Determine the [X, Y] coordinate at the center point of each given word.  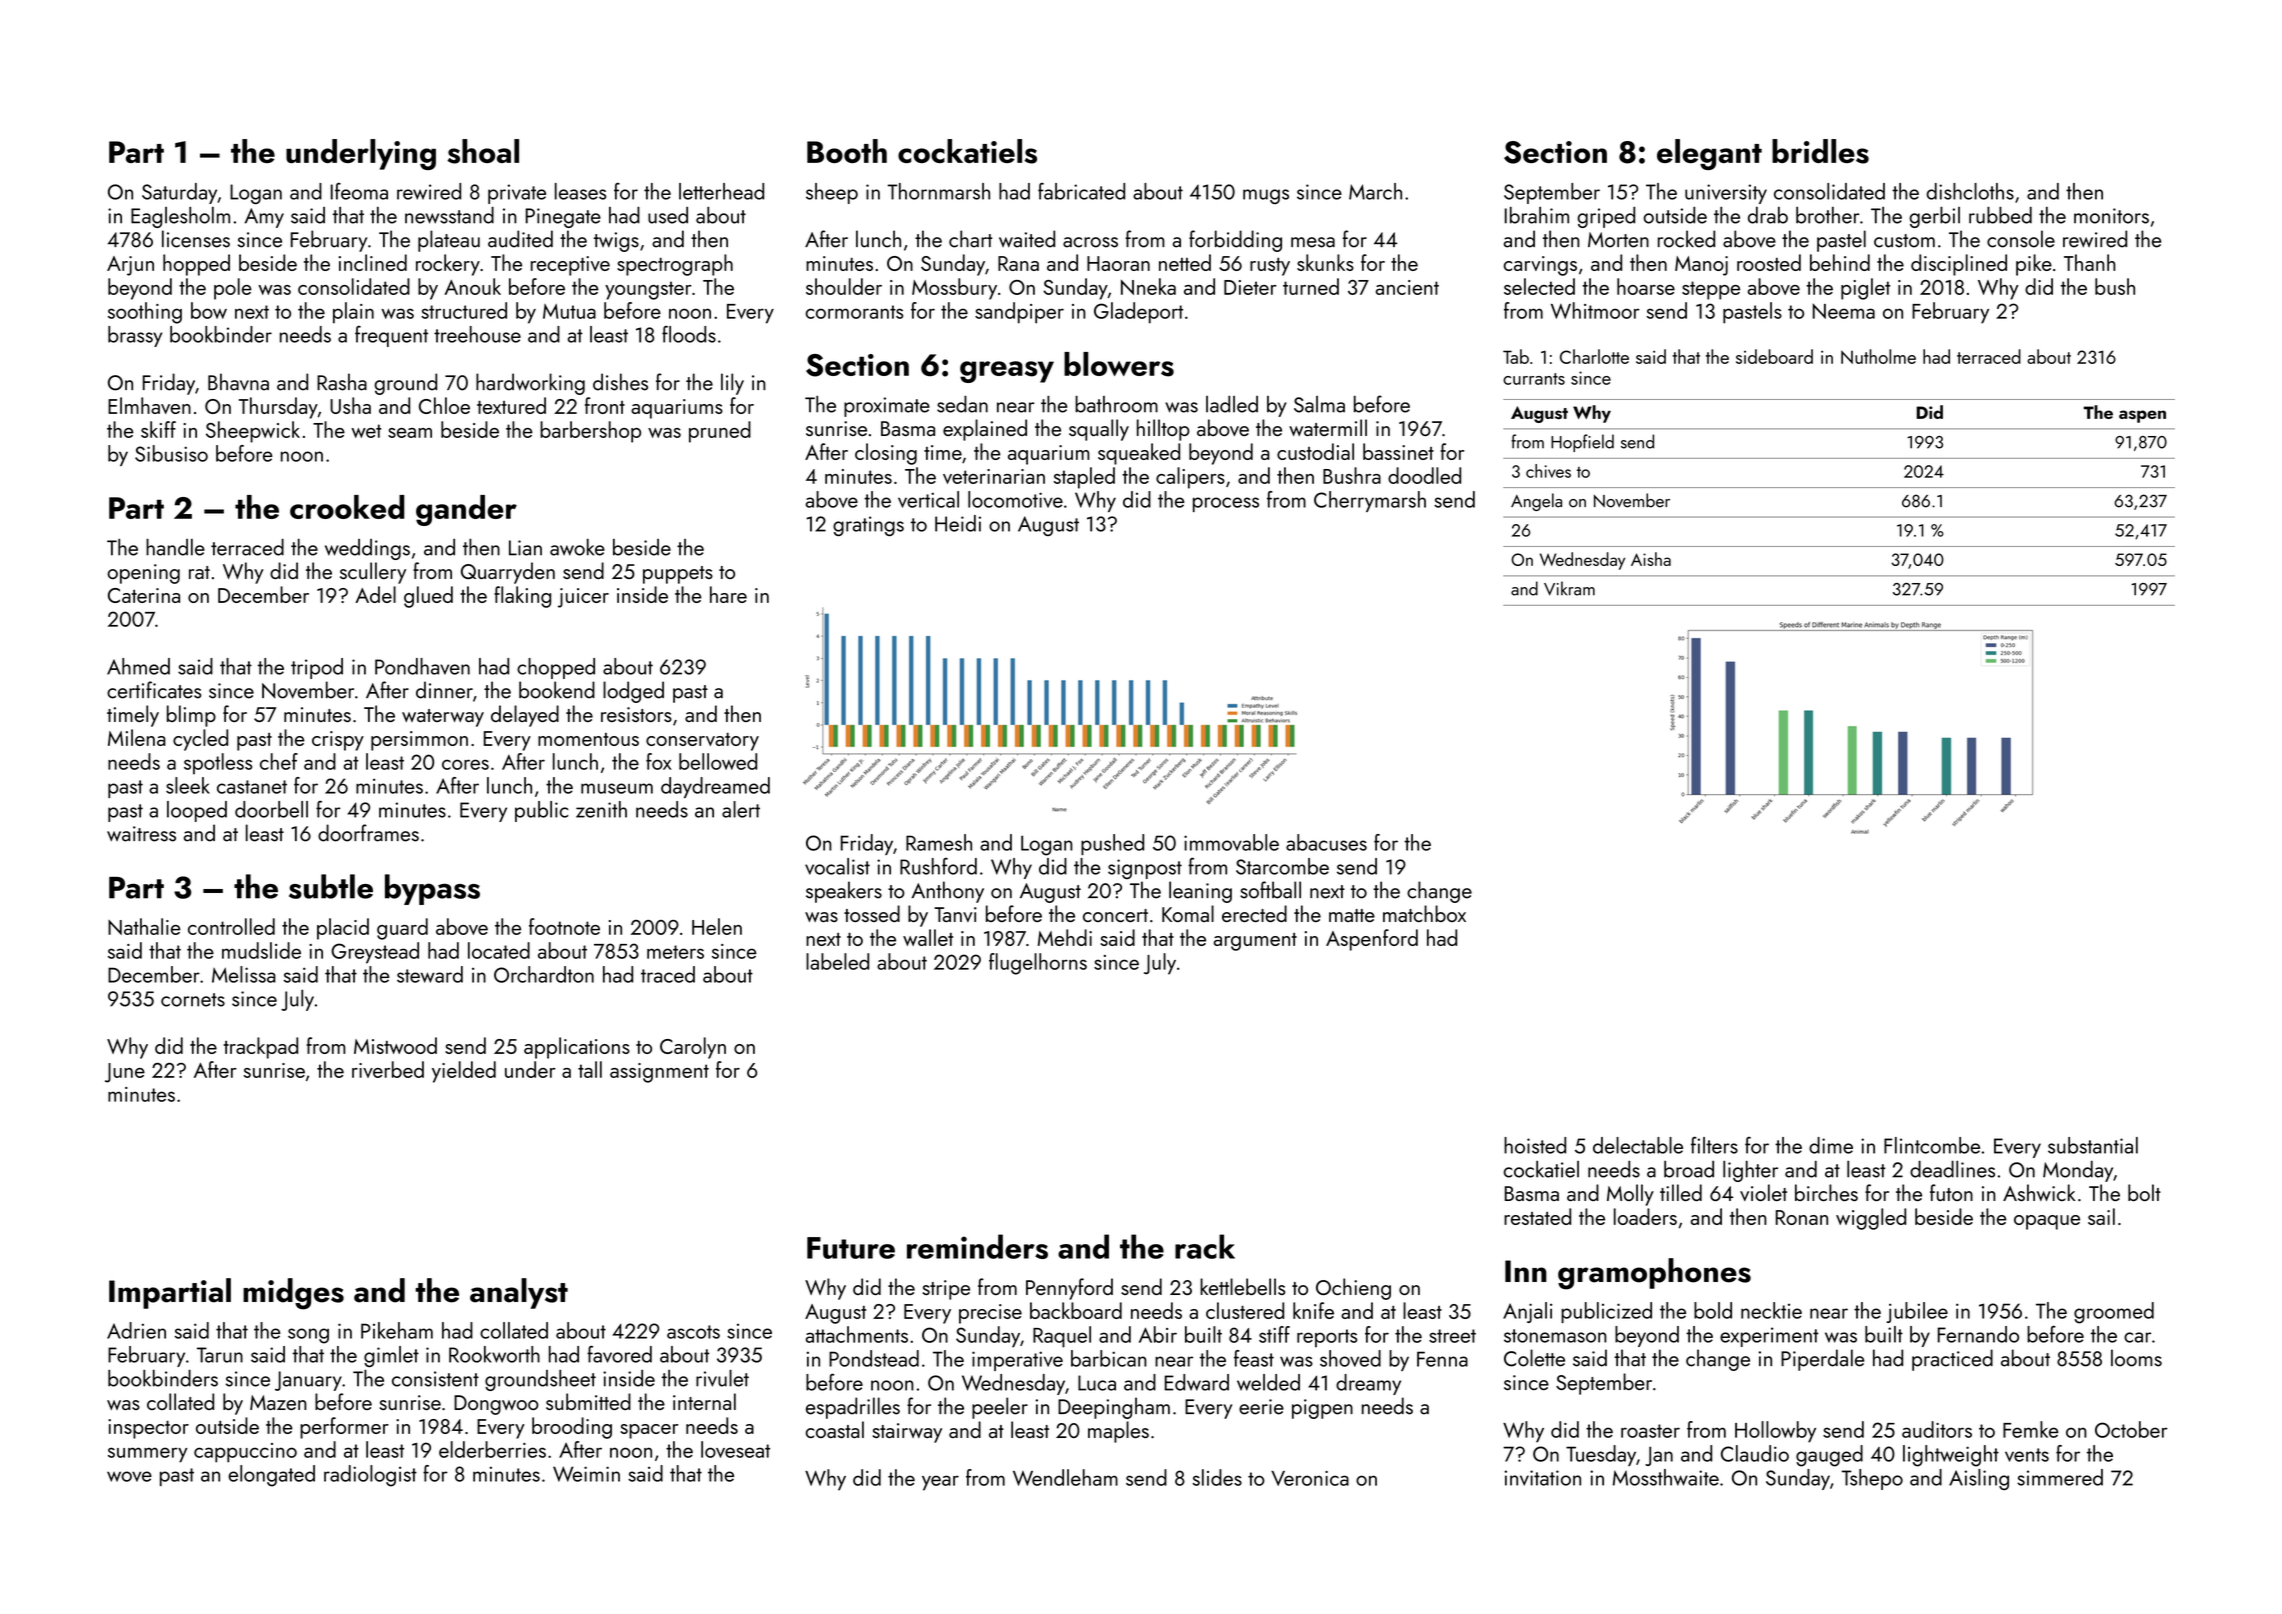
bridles [1820, 151]
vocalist [837, 866]
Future [851, 1248]
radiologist [370, 1476]
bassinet [1398, 451]
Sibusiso [171, 453]
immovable [1231, 842]
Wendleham [1065, 1477]
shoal [483, 151]
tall [590, 1069]
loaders [1645, 1216]
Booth [847, 151]
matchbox [1424, 913]
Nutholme [1878, 356]
